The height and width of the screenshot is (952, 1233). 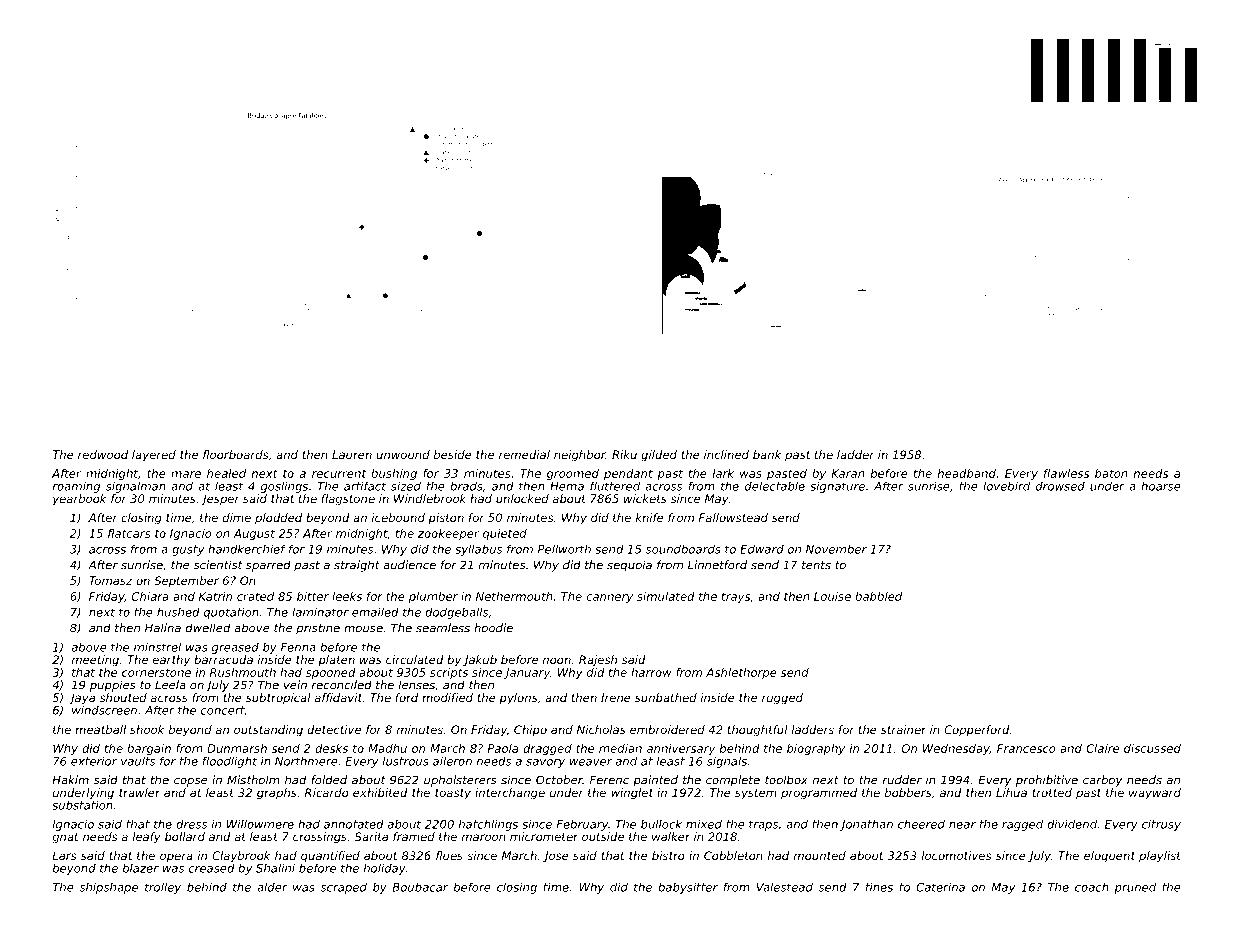 I want to click on baton, so click(x=1111, y=473).
